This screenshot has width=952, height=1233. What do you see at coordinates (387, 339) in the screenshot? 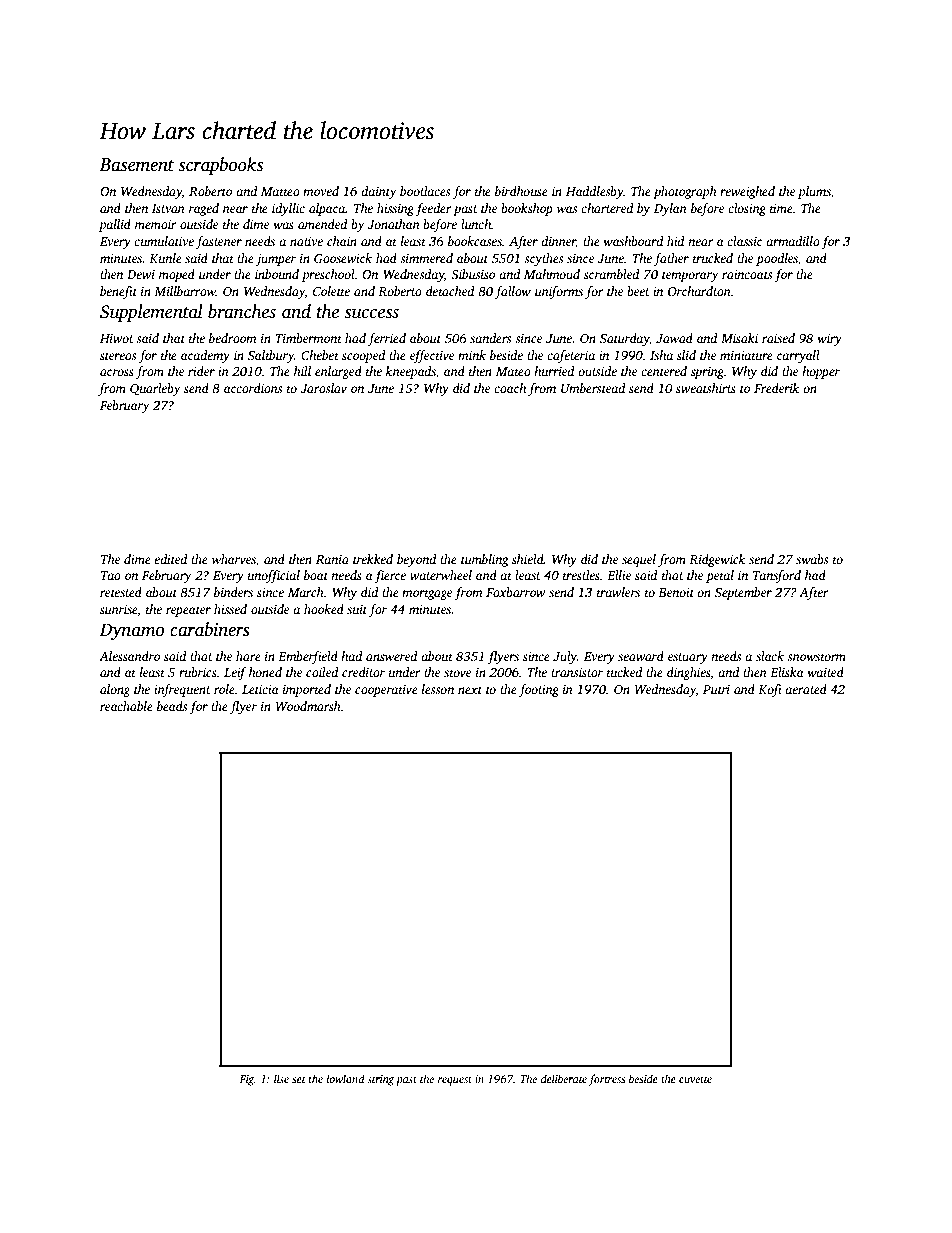
I see `ferried` at bounding box center [387, 339].
